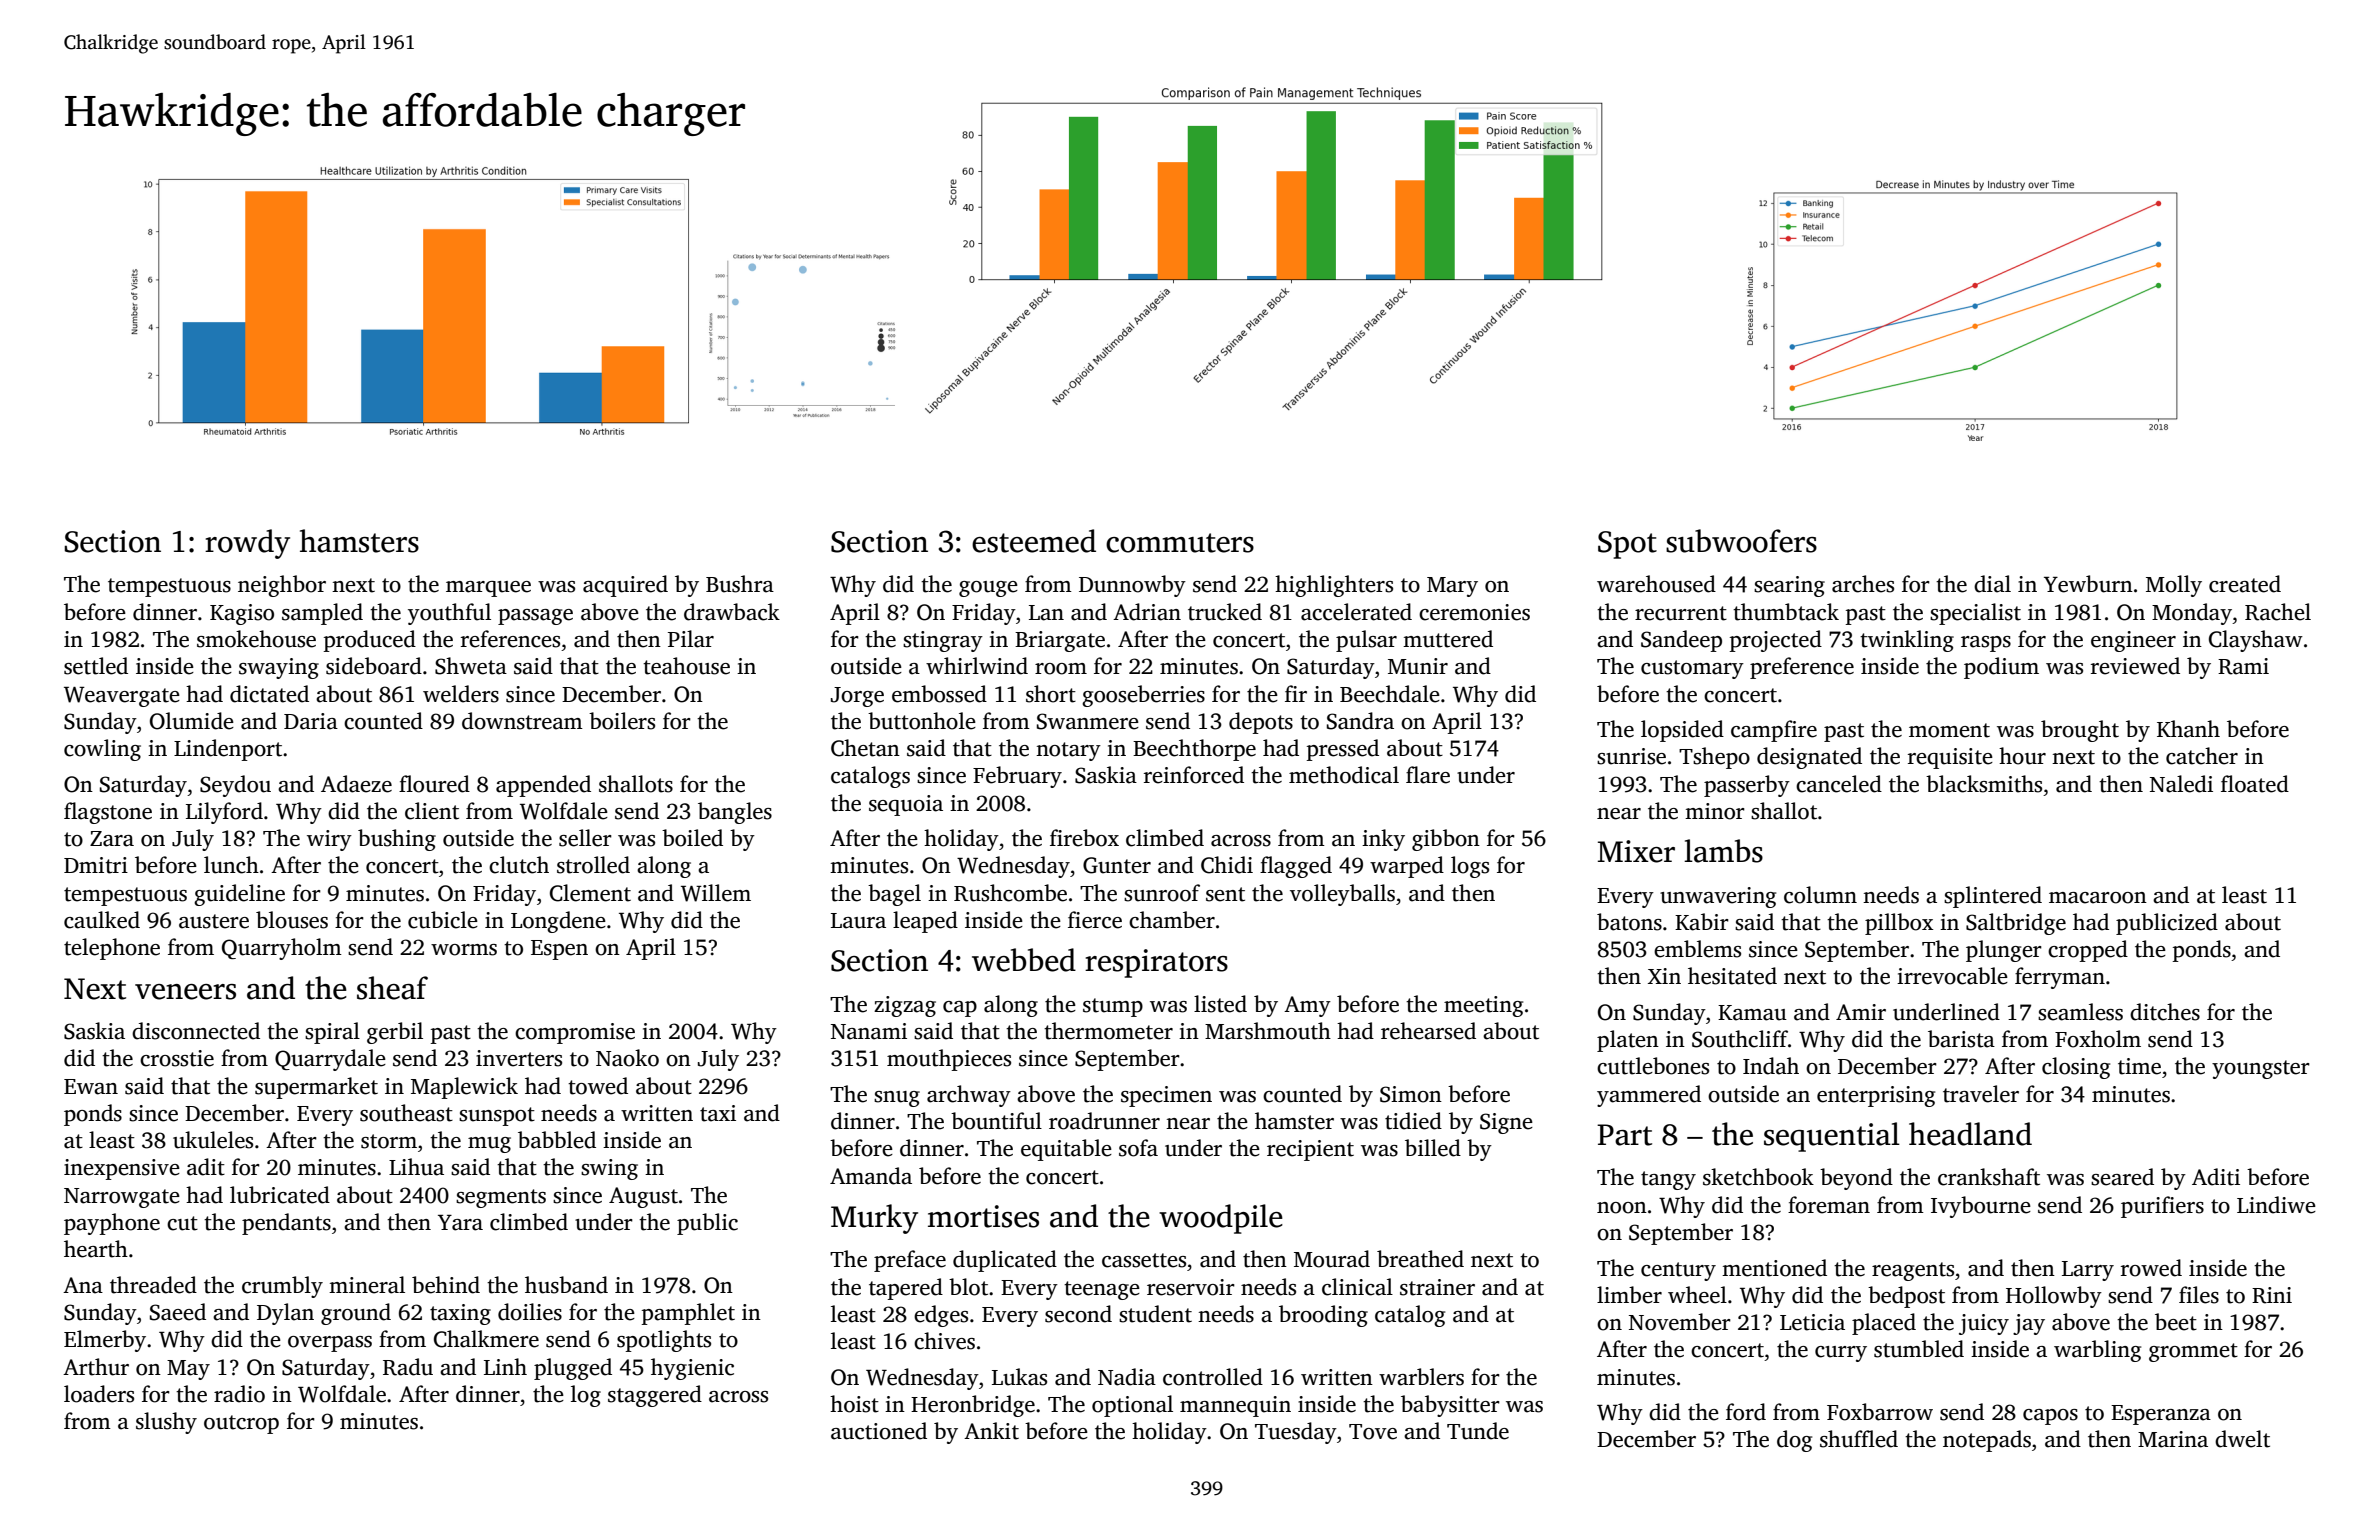 This screenshot has width=2380, height=1540. I want to click on settled, so click(96, 666).
